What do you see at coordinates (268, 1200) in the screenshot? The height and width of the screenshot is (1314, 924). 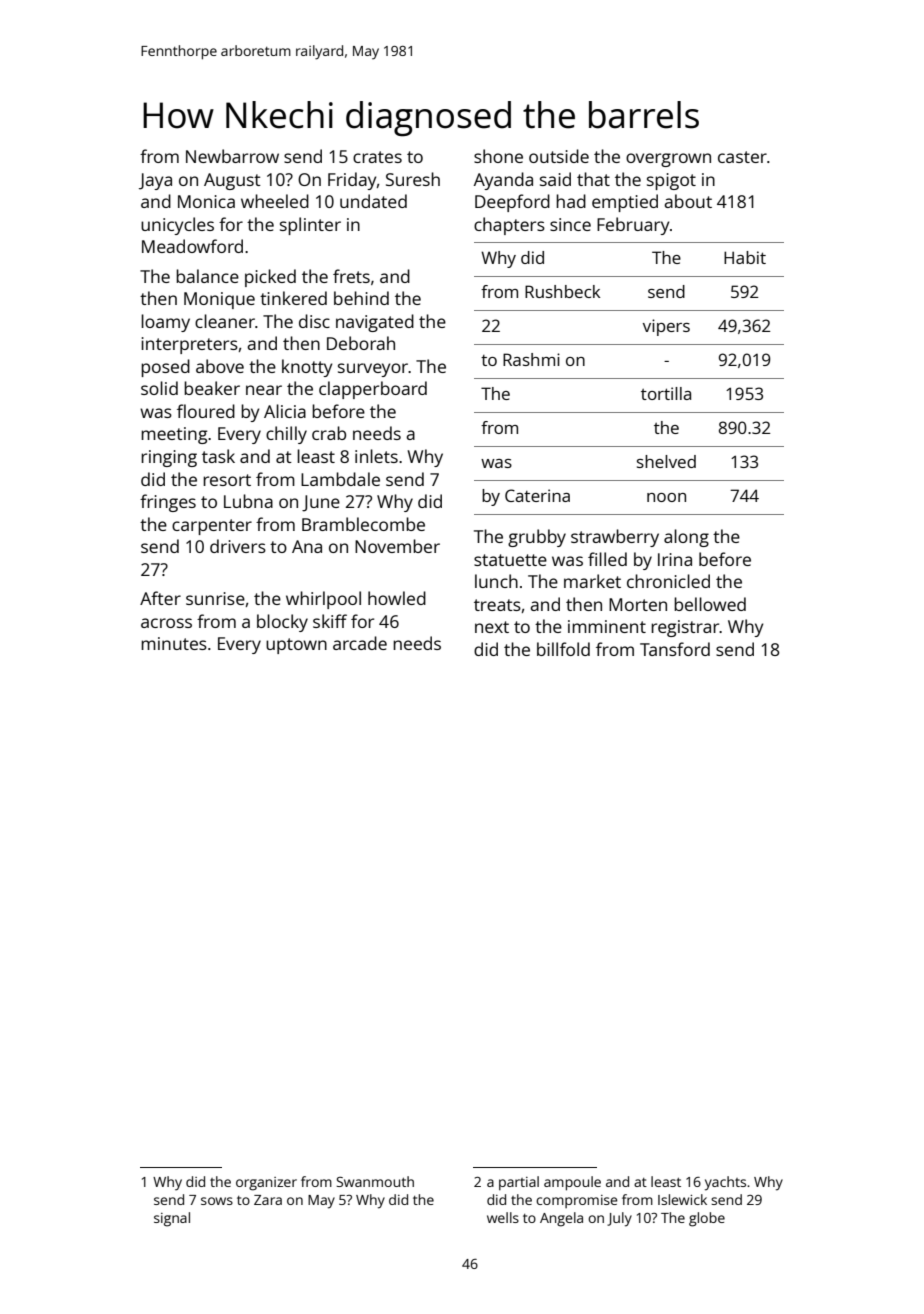 I see `Zara` at bounding box center [268, 1200].
